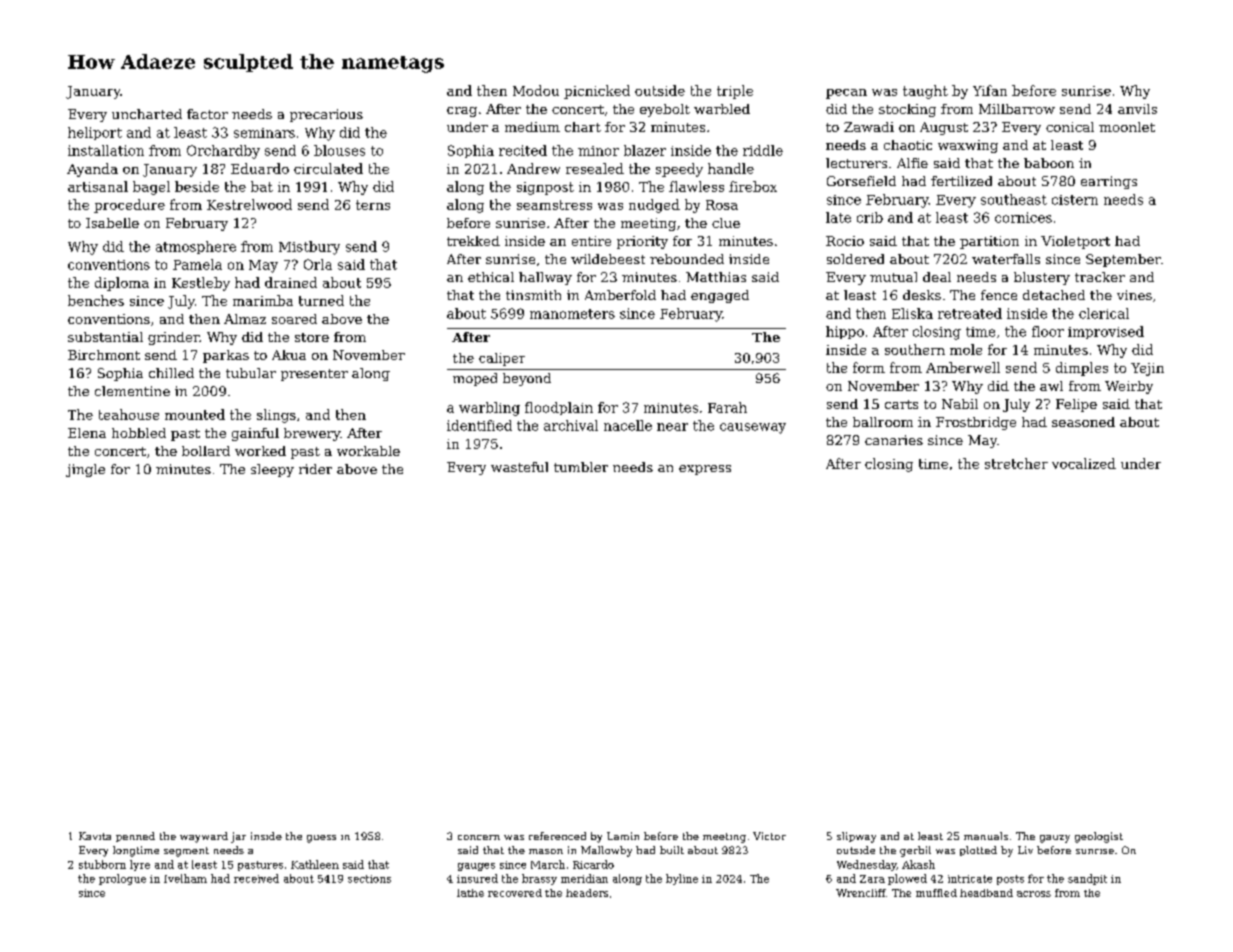  What do you see at coordinates (171, 373) in the screenshot?
I see `chilled` at bounding box center [171, 373].
